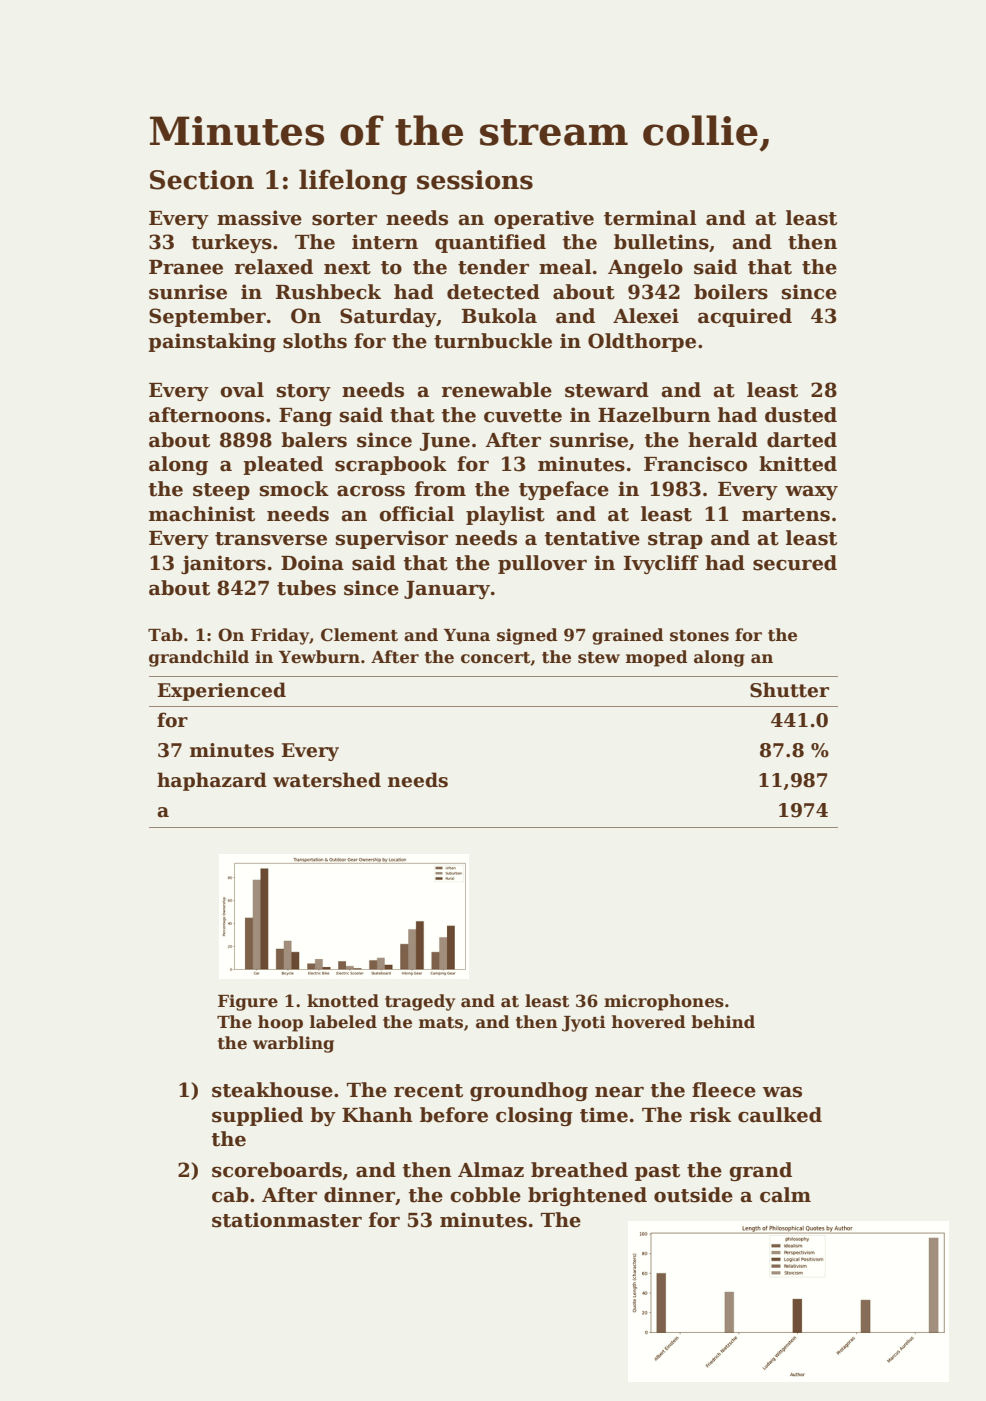 This screenshot has width=986, height=1401. I want to click on knotted, so click(343, 1001).
